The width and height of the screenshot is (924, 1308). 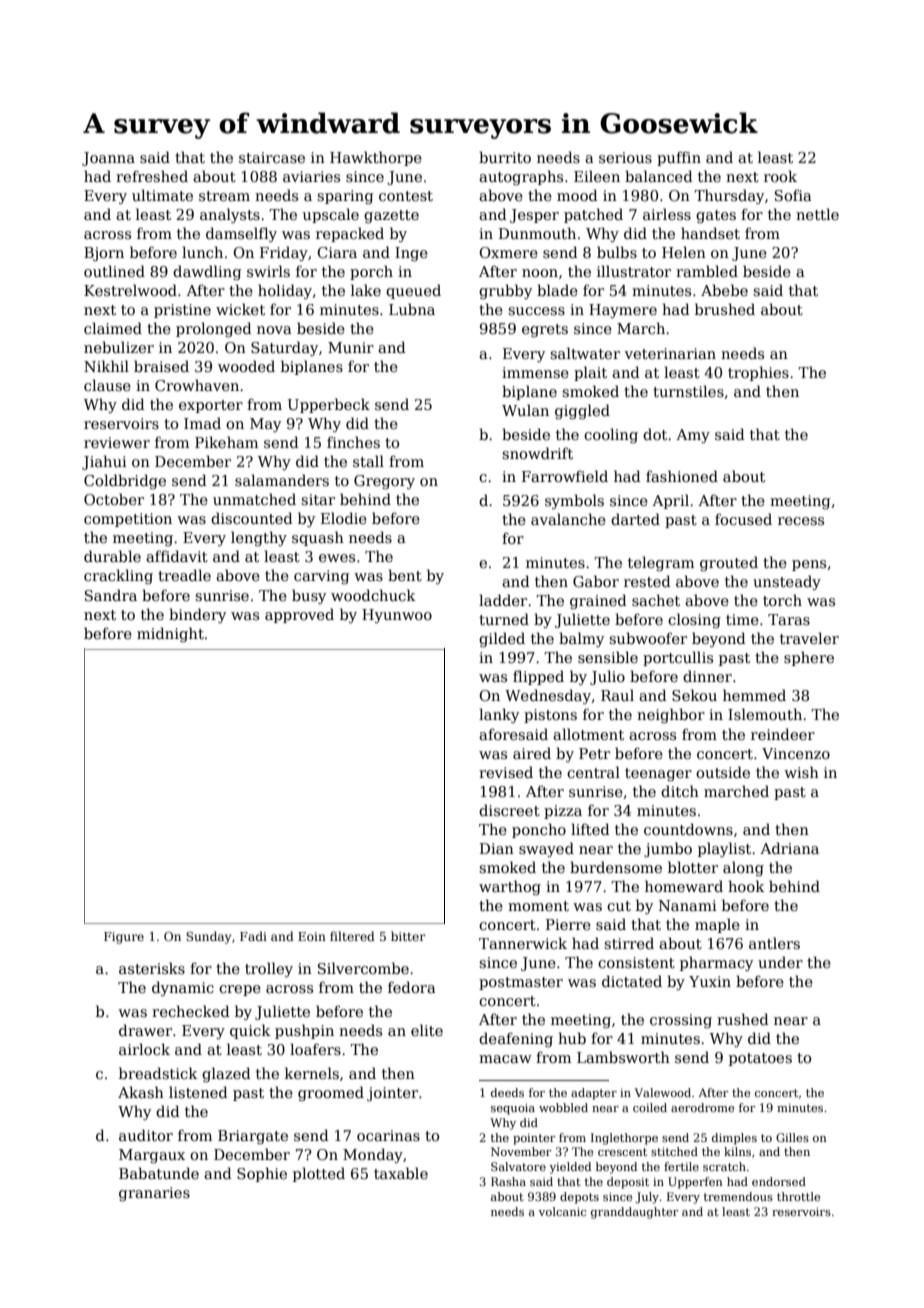 What do you see at coordinates (581, 639) in the screenshot?
I see `balmy` at bounding box center [581, 639].
